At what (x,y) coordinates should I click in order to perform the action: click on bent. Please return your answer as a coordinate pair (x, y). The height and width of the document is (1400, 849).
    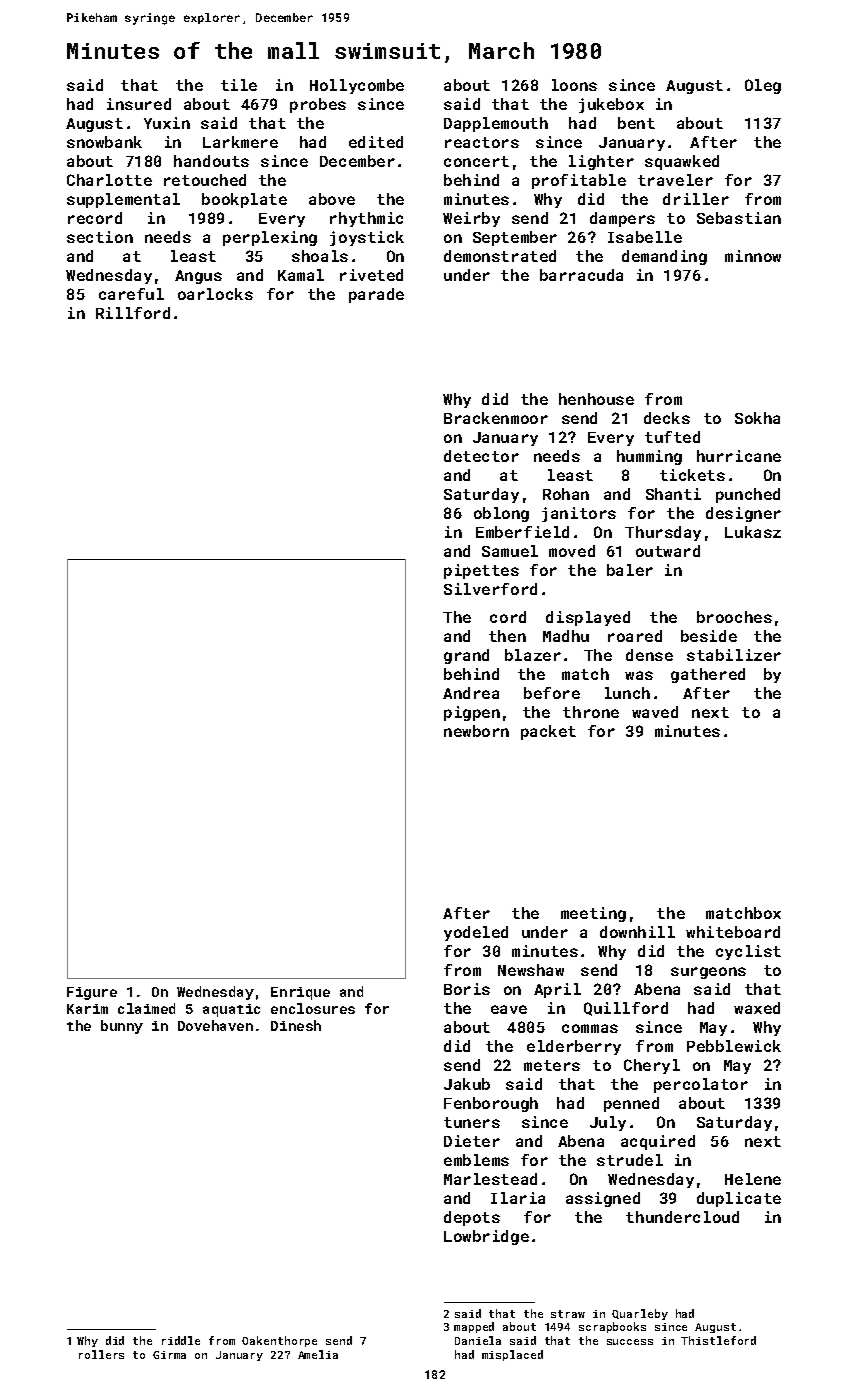
    Looking at the image, I should click on (636, 123).
